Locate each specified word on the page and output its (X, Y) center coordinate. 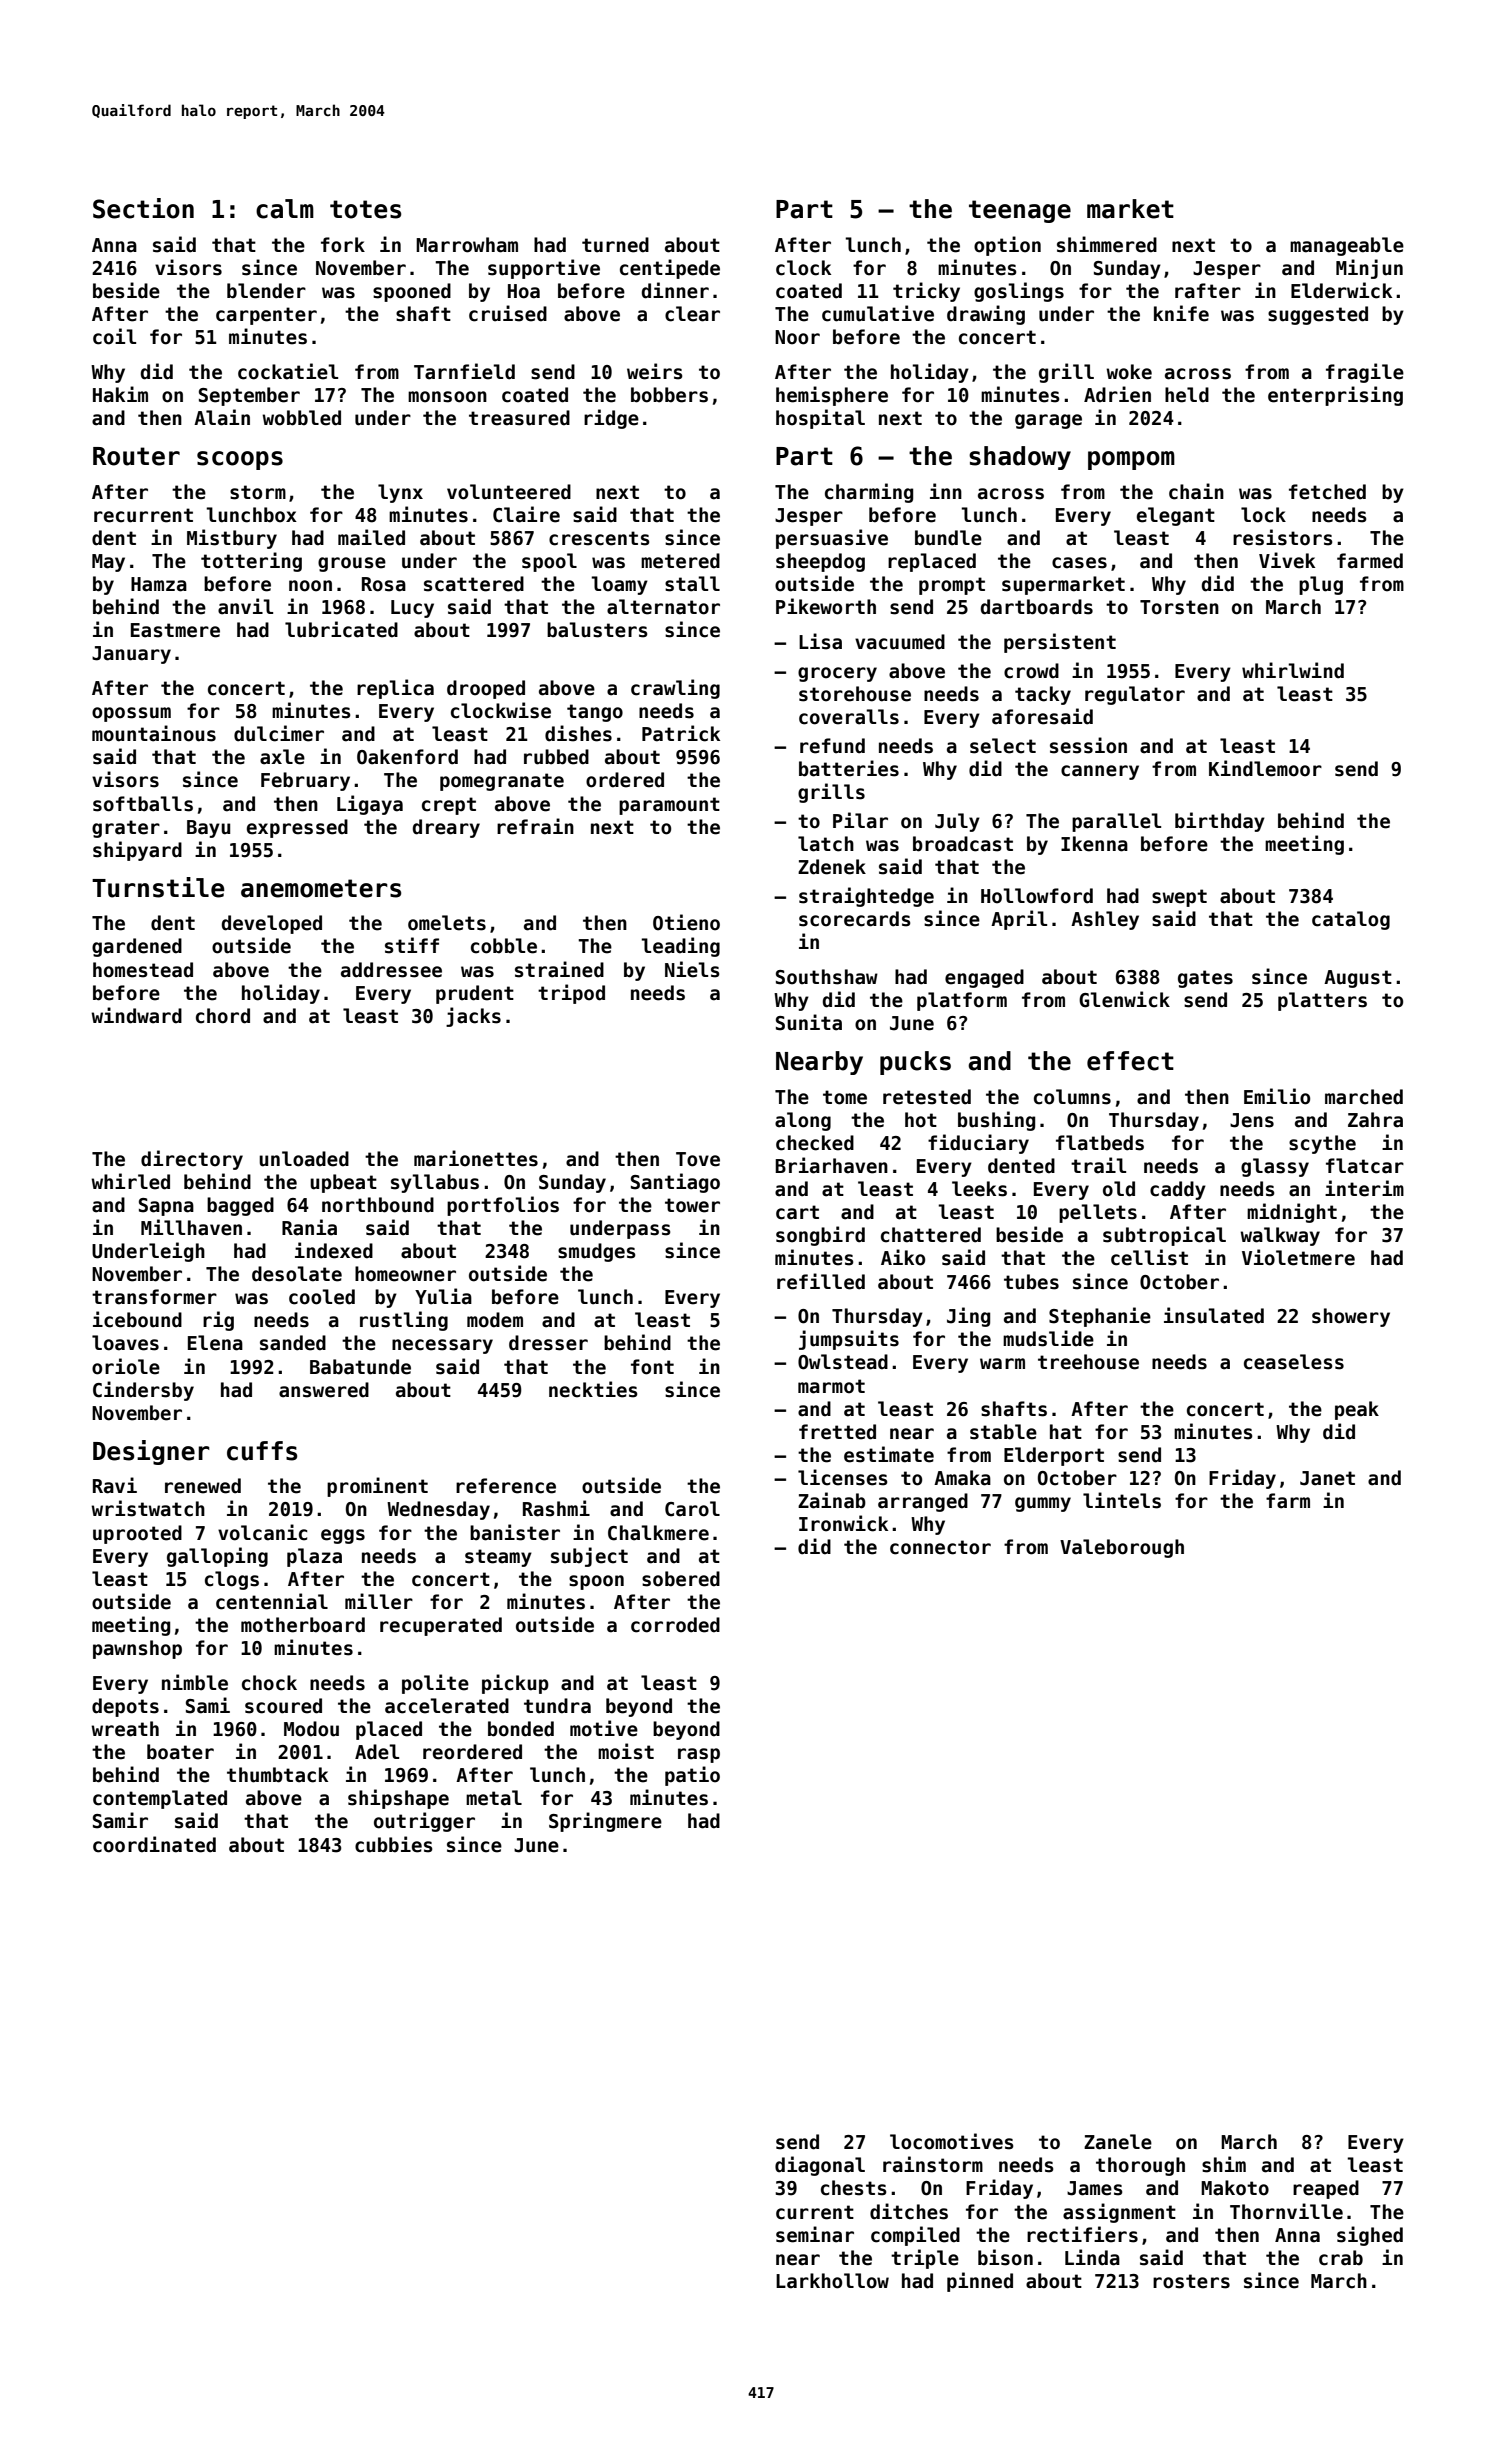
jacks (473, 1017)
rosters (1191, 2281)
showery (1351, 1317)
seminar (815, 2234)
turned (615, 245)
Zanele (1118, 2142)
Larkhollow (832, 2281)
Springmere (605, 1822)
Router (136, 456)
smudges (597, 1252)
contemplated (160, 1799)
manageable (1347, 246)
